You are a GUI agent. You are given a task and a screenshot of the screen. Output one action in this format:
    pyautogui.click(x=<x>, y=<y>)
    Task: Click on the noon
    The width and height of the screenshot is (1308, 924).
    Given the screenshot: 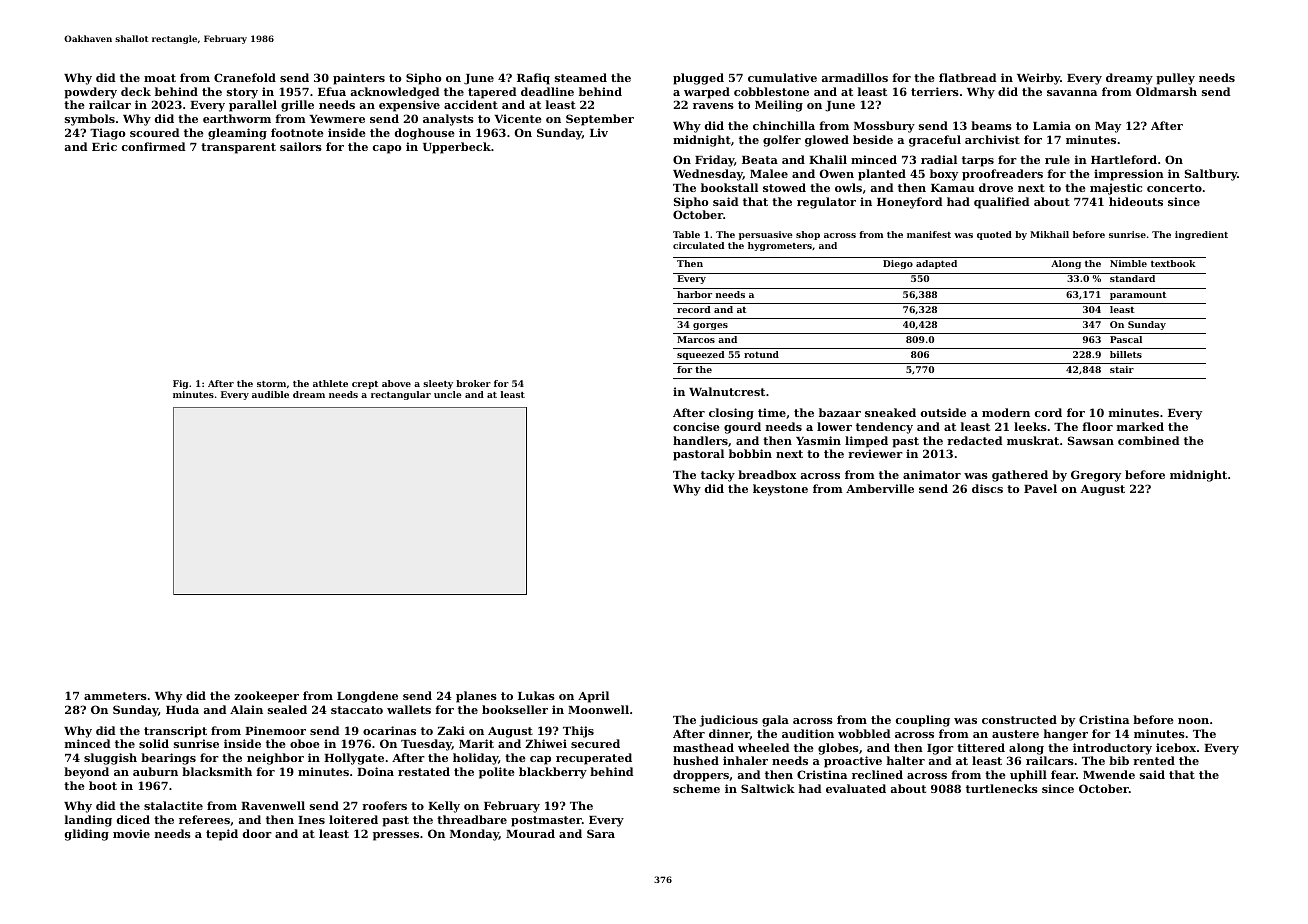 What is the action you would take?
    pyautogui.click(x=1193, y=721)
